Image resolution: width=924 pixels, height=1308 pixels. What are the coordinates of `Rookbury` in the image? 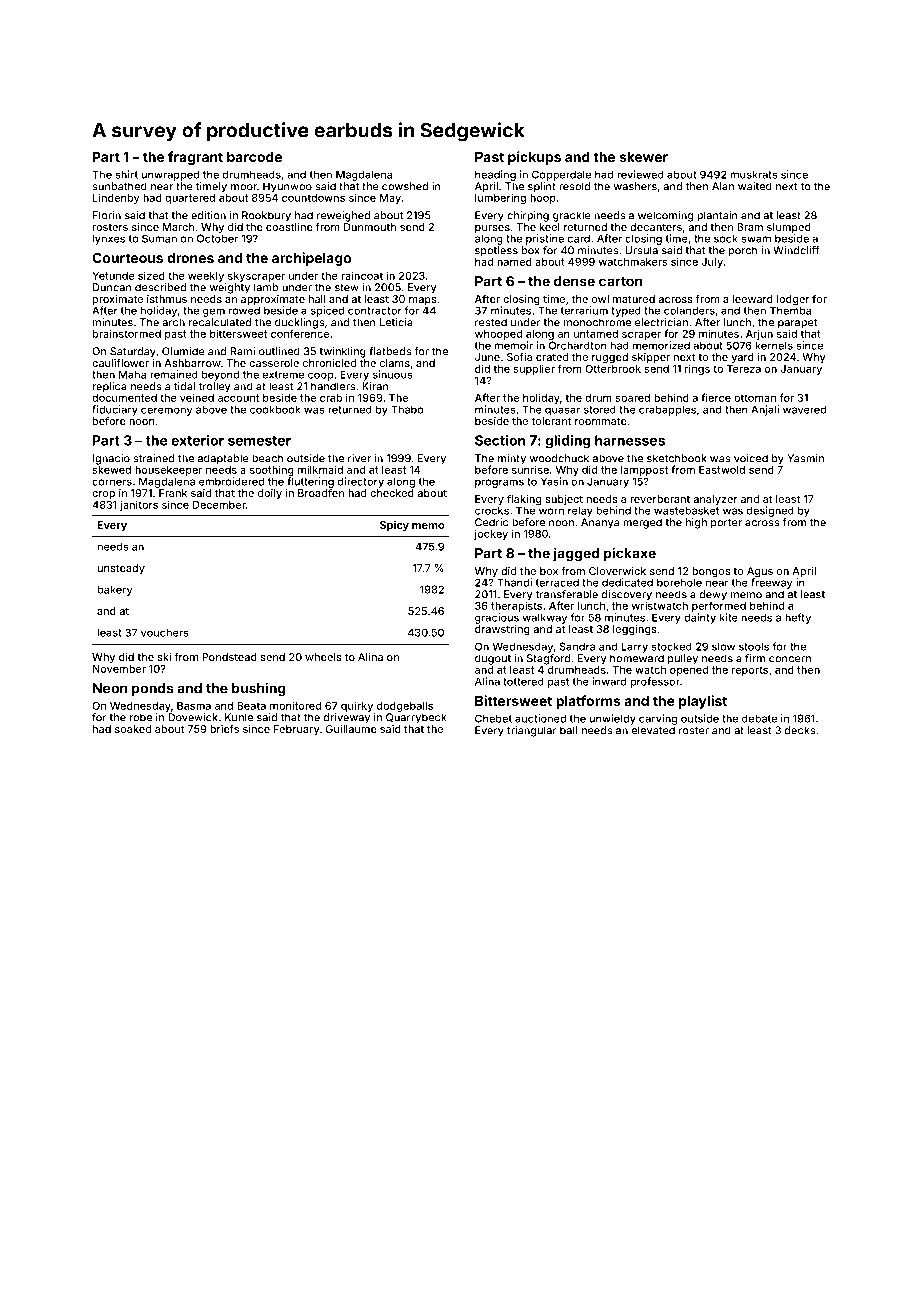 It's located at (266, 216).
